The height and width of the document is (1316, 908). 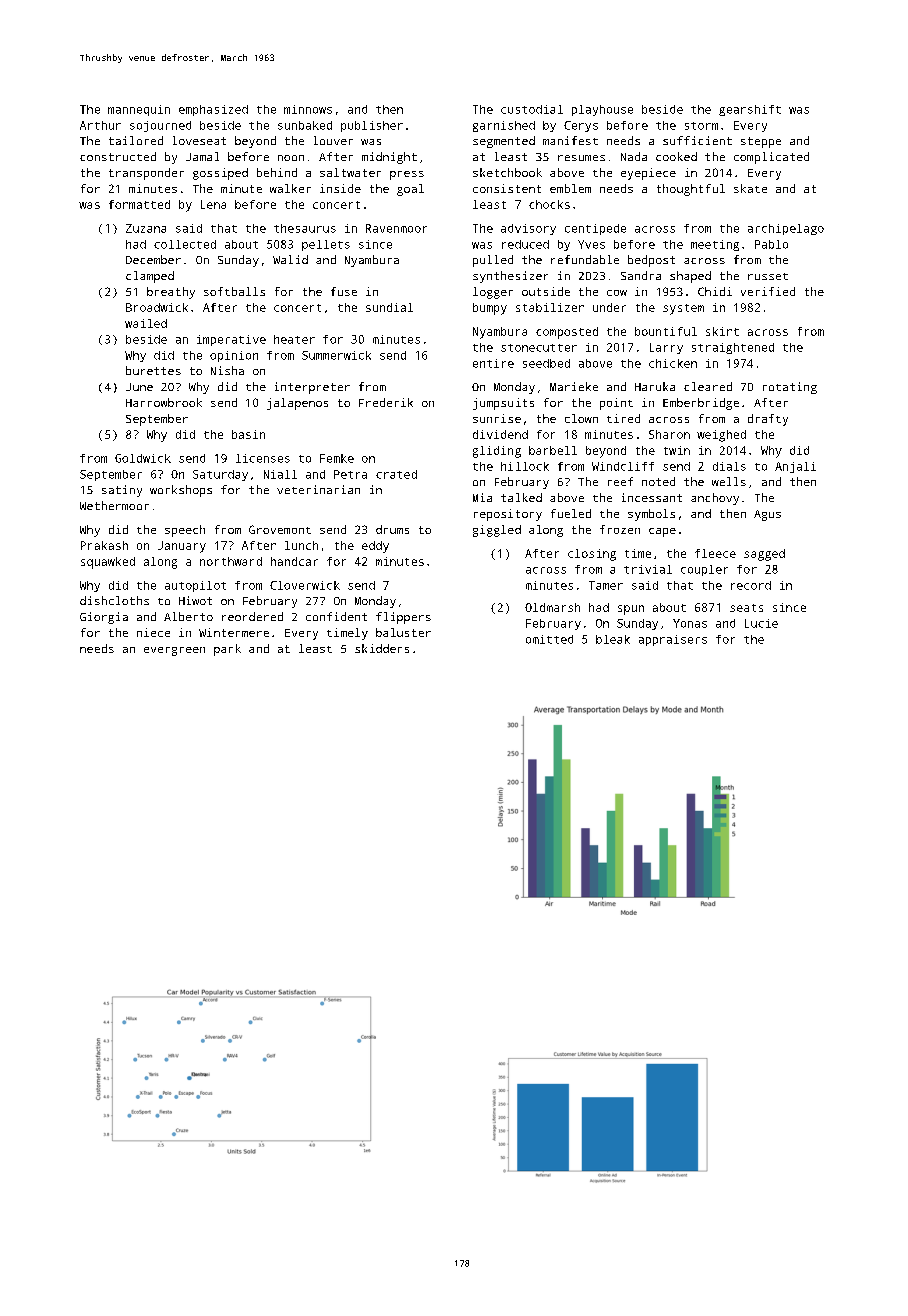 What do you see at coordinates (691, 190) in the document?
I see `thoughtful` at bounding box center [691, 190].
